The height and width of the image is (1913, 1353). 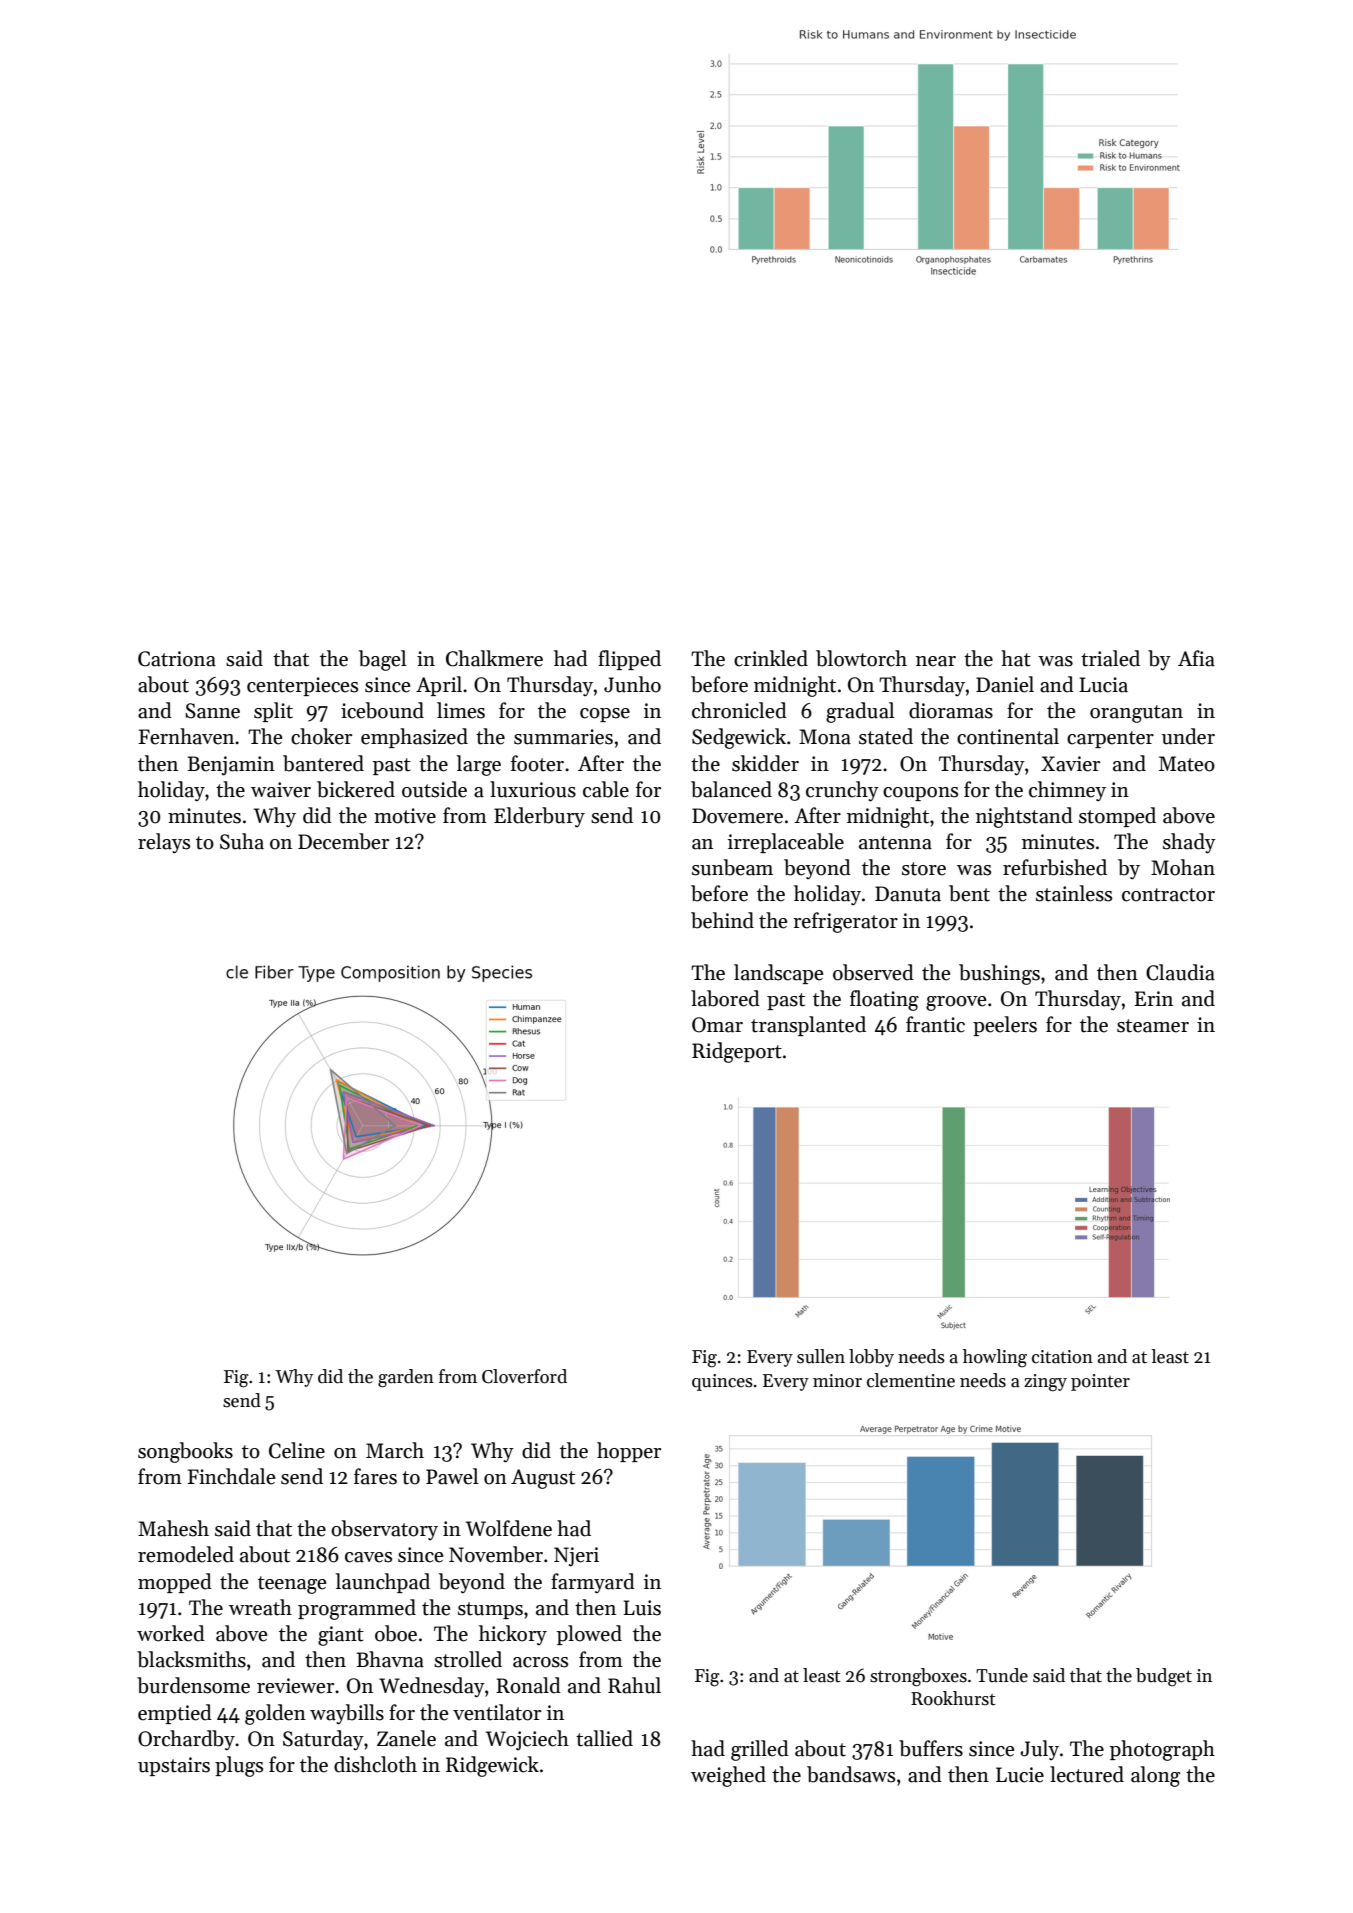 I want to click on crinkled, so click(x=771, y=658).
